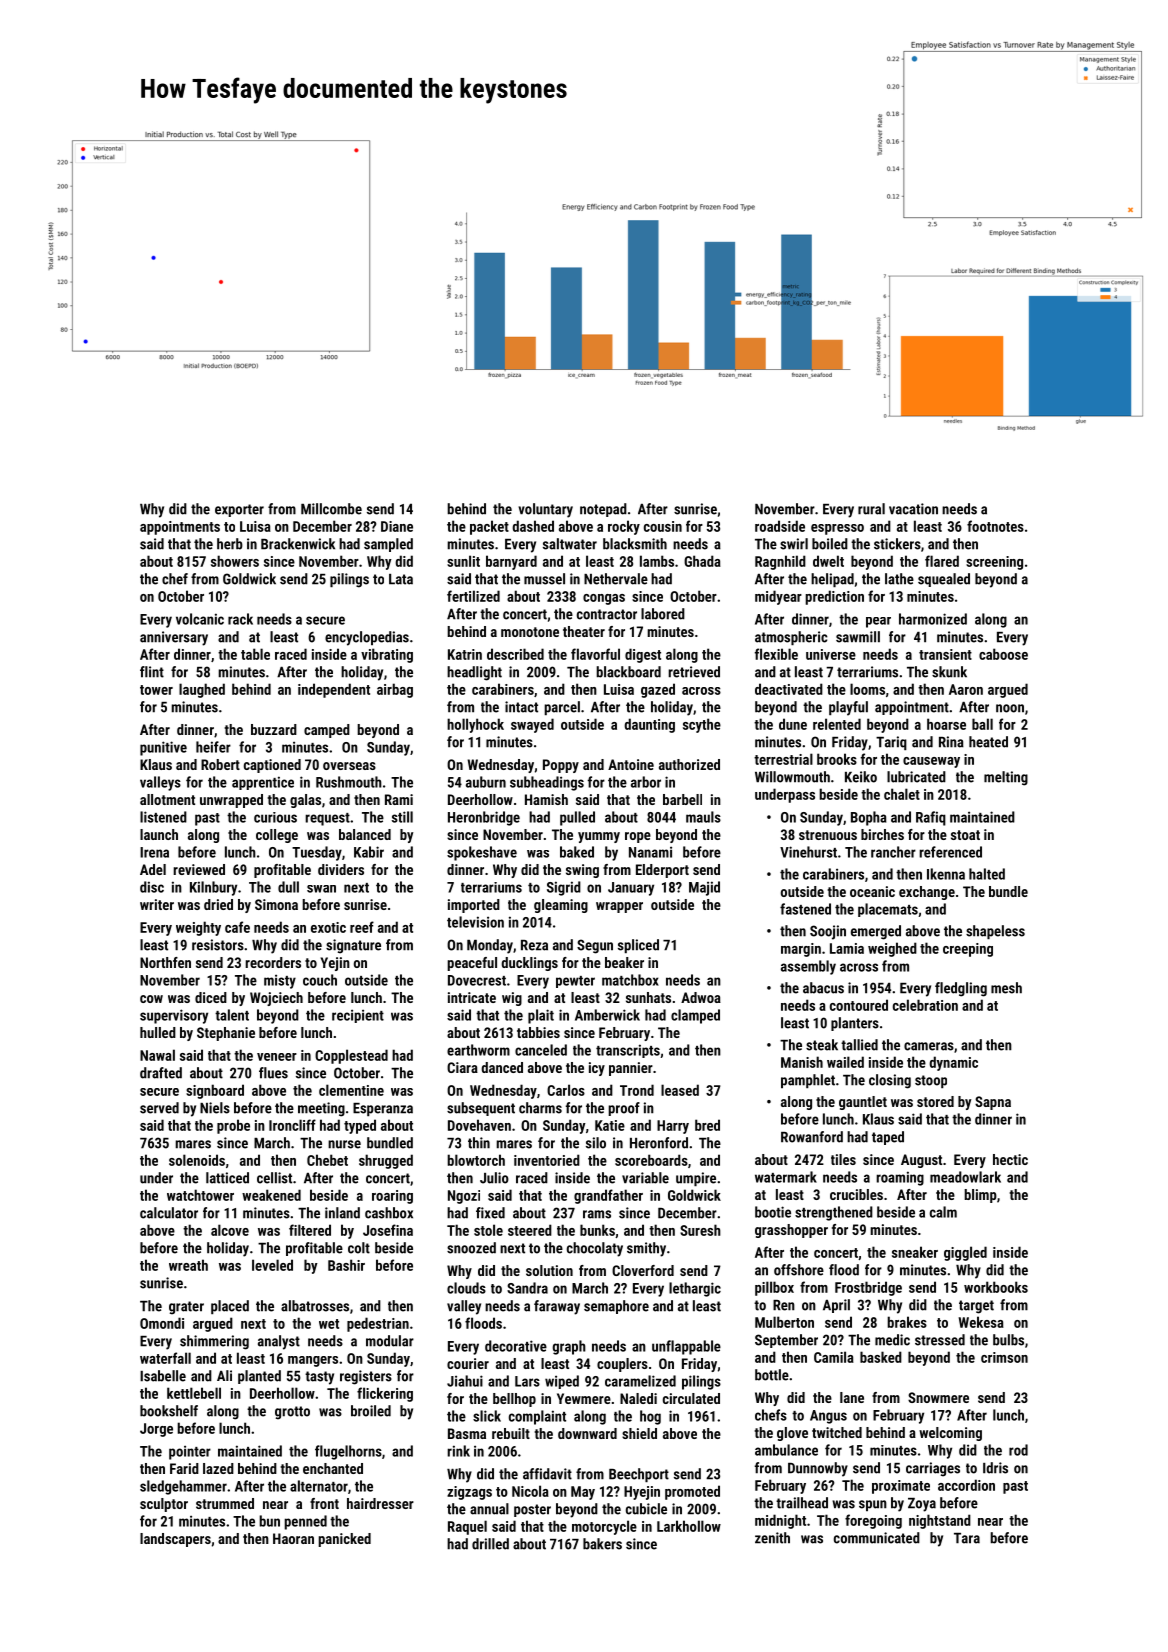 The image size is (1168, 1652). What do you see at coordinates (701, 997) in the document?
I see `Adwoa` at bounding box center [701, 997].
